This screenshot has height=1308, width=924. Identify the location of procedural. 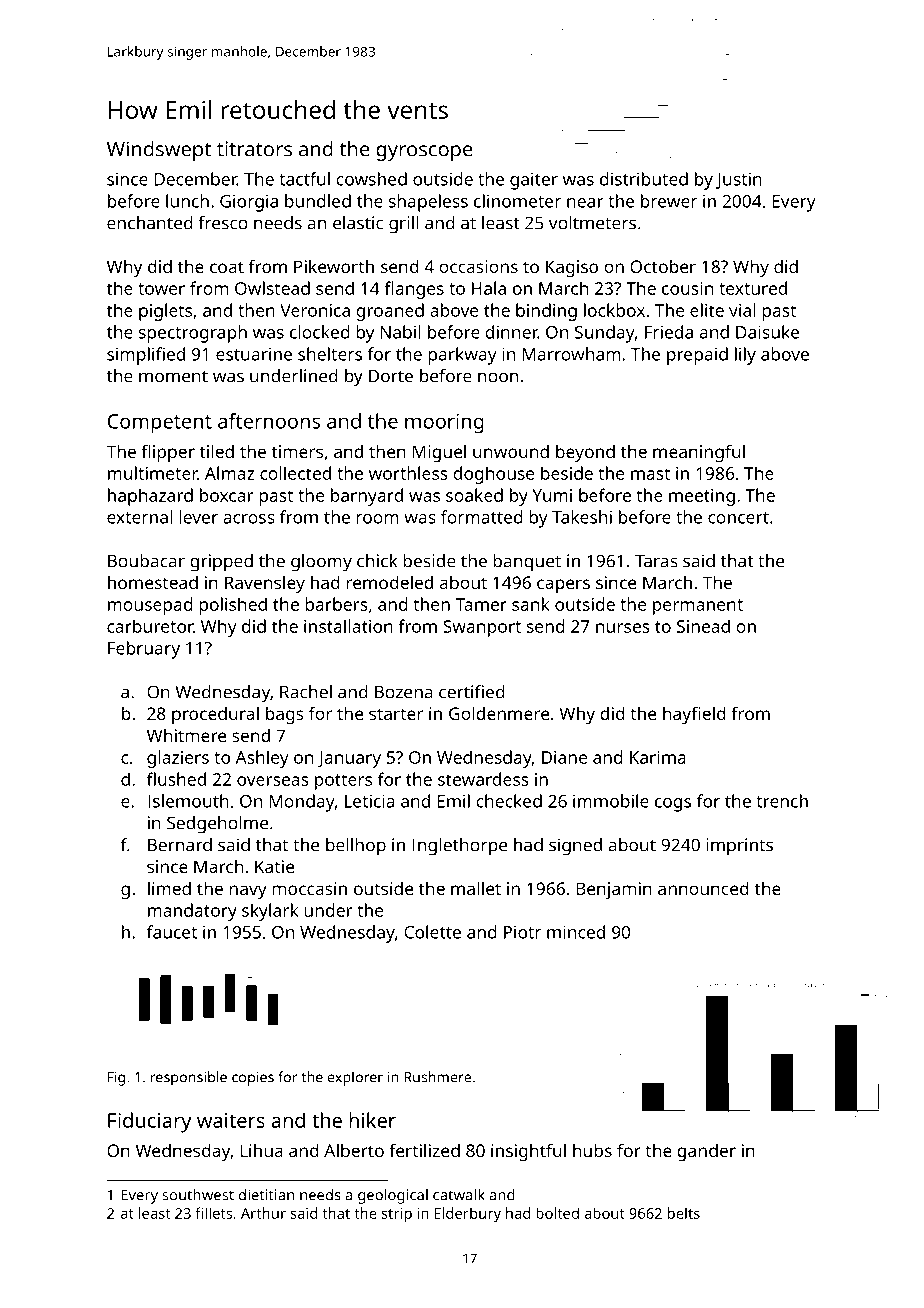
(215, 715).
